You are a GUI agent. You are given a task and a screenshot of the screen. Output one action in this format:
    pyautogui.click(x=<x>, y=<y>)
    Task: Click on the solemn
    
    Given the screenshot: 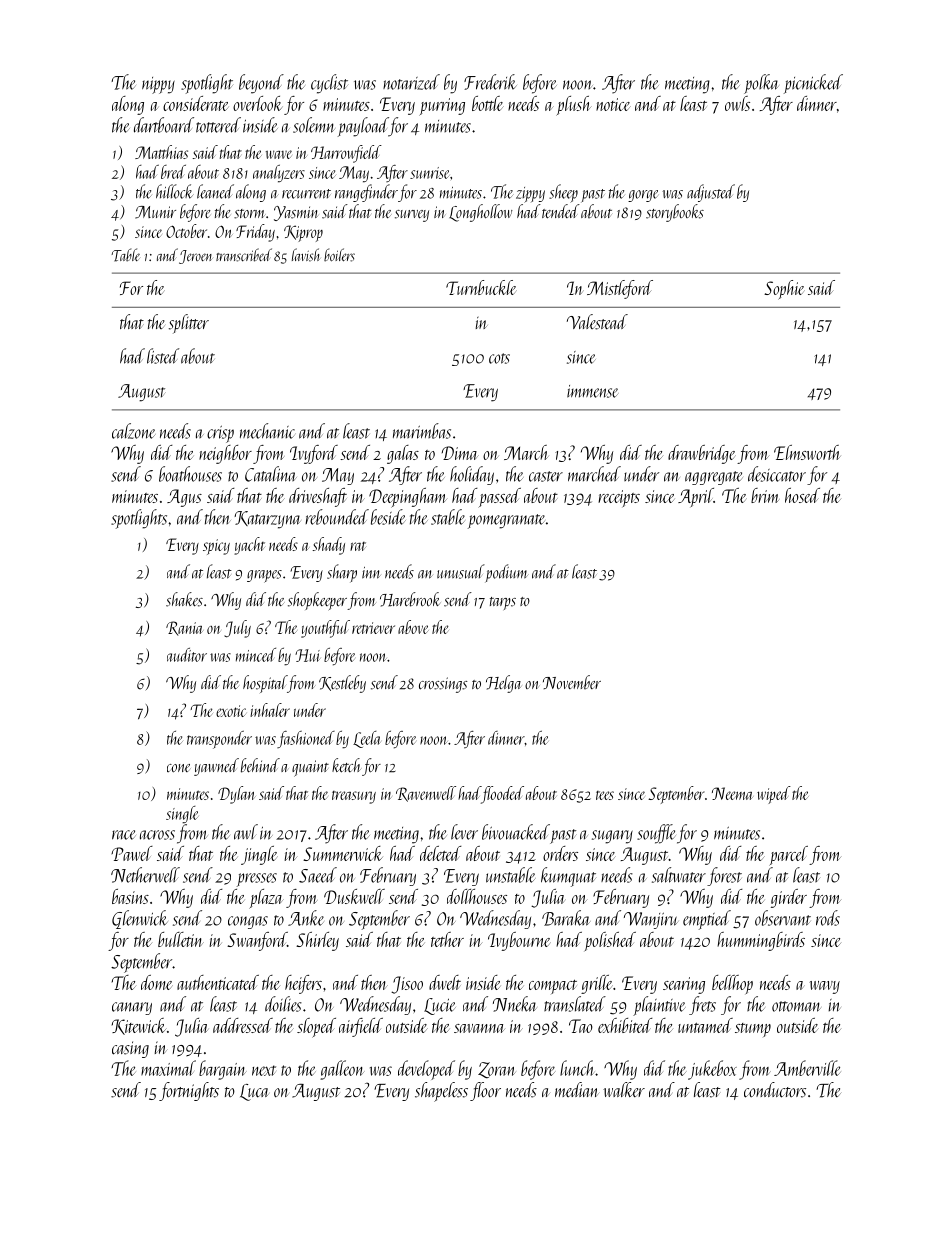 What is the action you would take?
    pyautogui.click(x=314, y=125)
